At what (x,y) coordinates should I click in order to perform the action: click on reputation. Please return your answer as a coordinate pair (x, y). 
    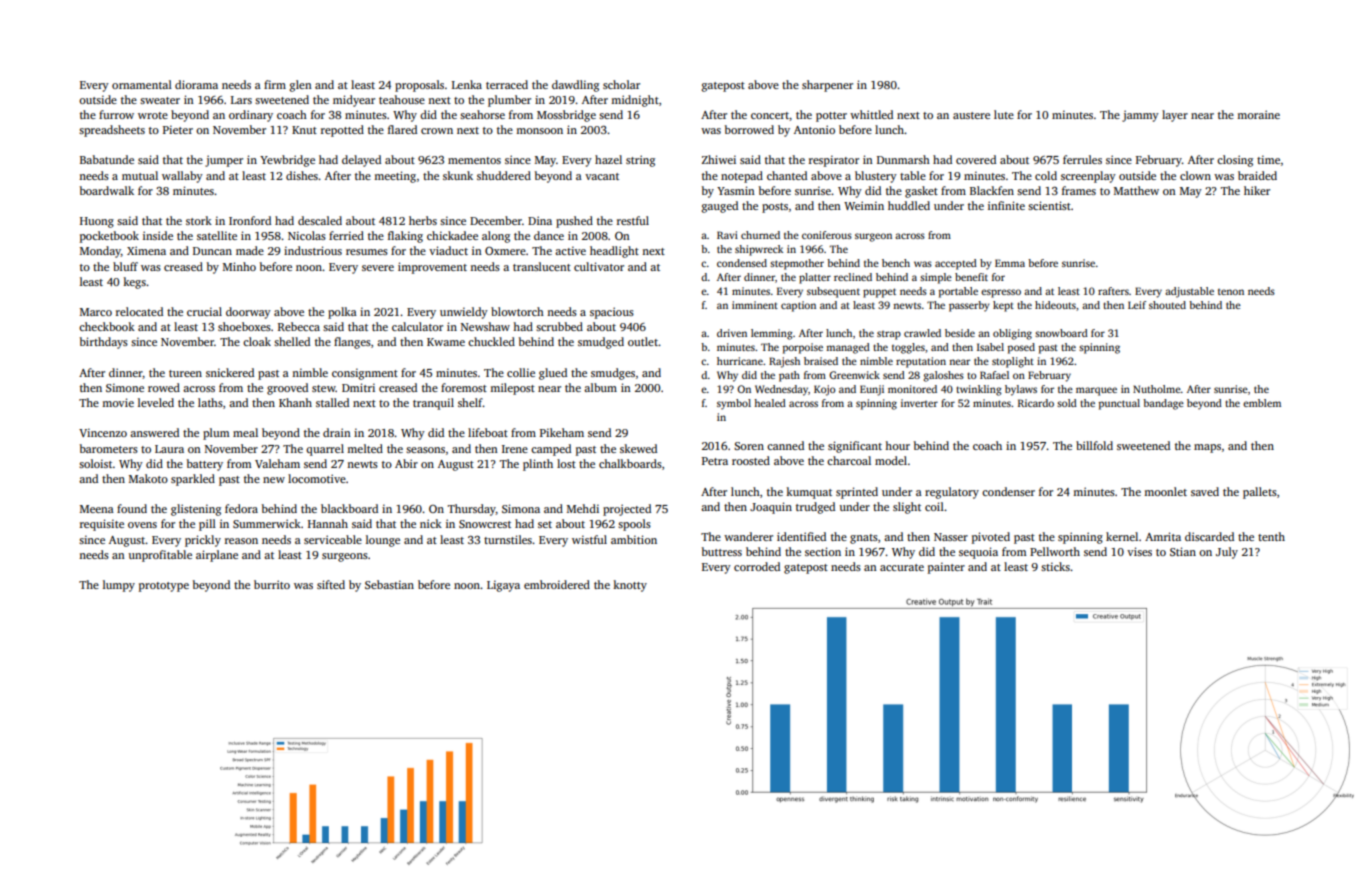
    Looking at the image, I should click on (921, 362).
